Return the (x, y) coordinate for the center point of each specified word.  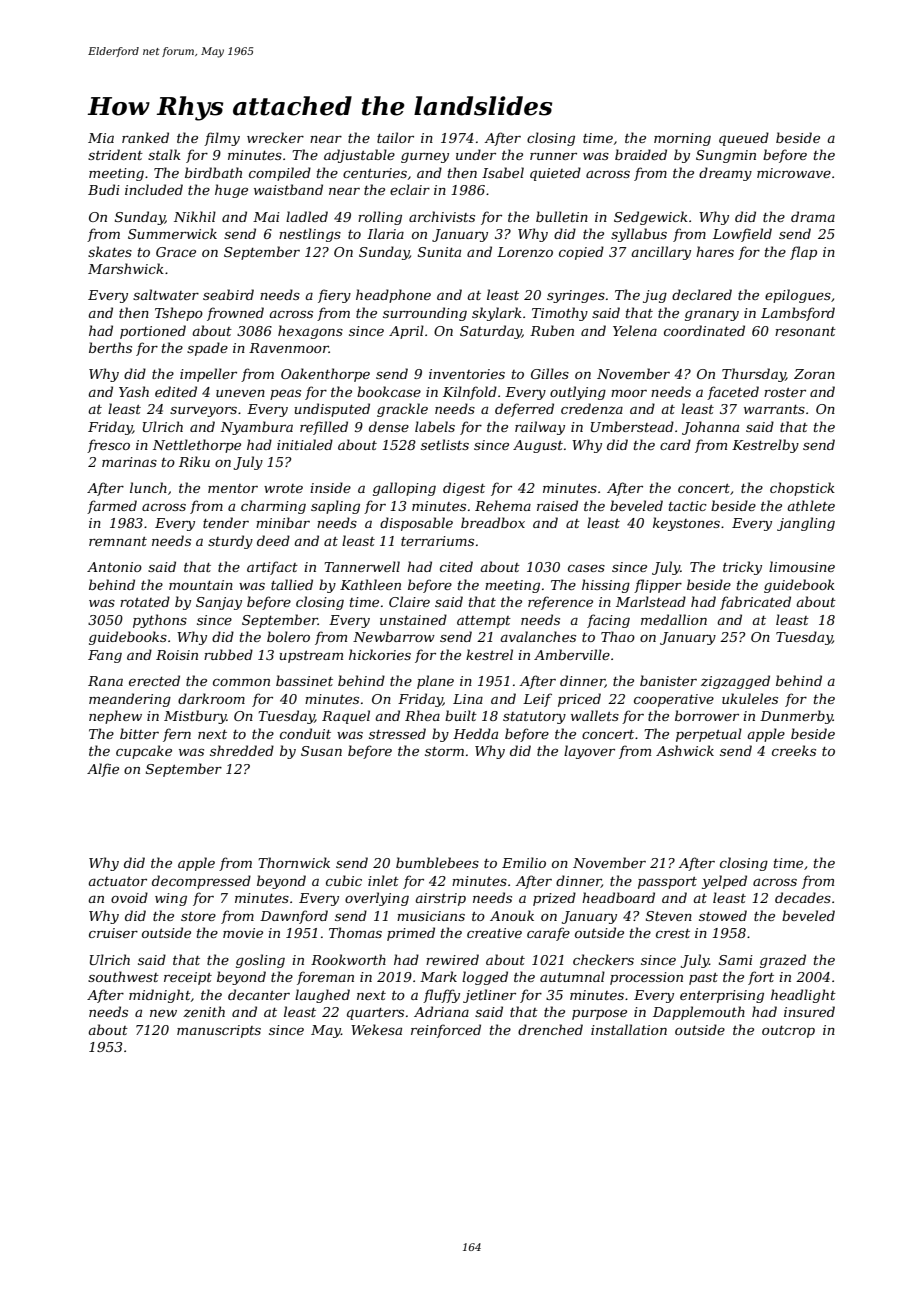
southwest (123, 976)
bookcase (389, 391)
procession (646, 978)
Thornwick (294, 862)
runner (553, 156)
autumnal (572, 976)
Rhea (422, 715)
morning (682, 139)
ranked (145, 137)
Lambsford (798, 314)
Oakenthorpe (325, 375)
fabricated (755, 603)
